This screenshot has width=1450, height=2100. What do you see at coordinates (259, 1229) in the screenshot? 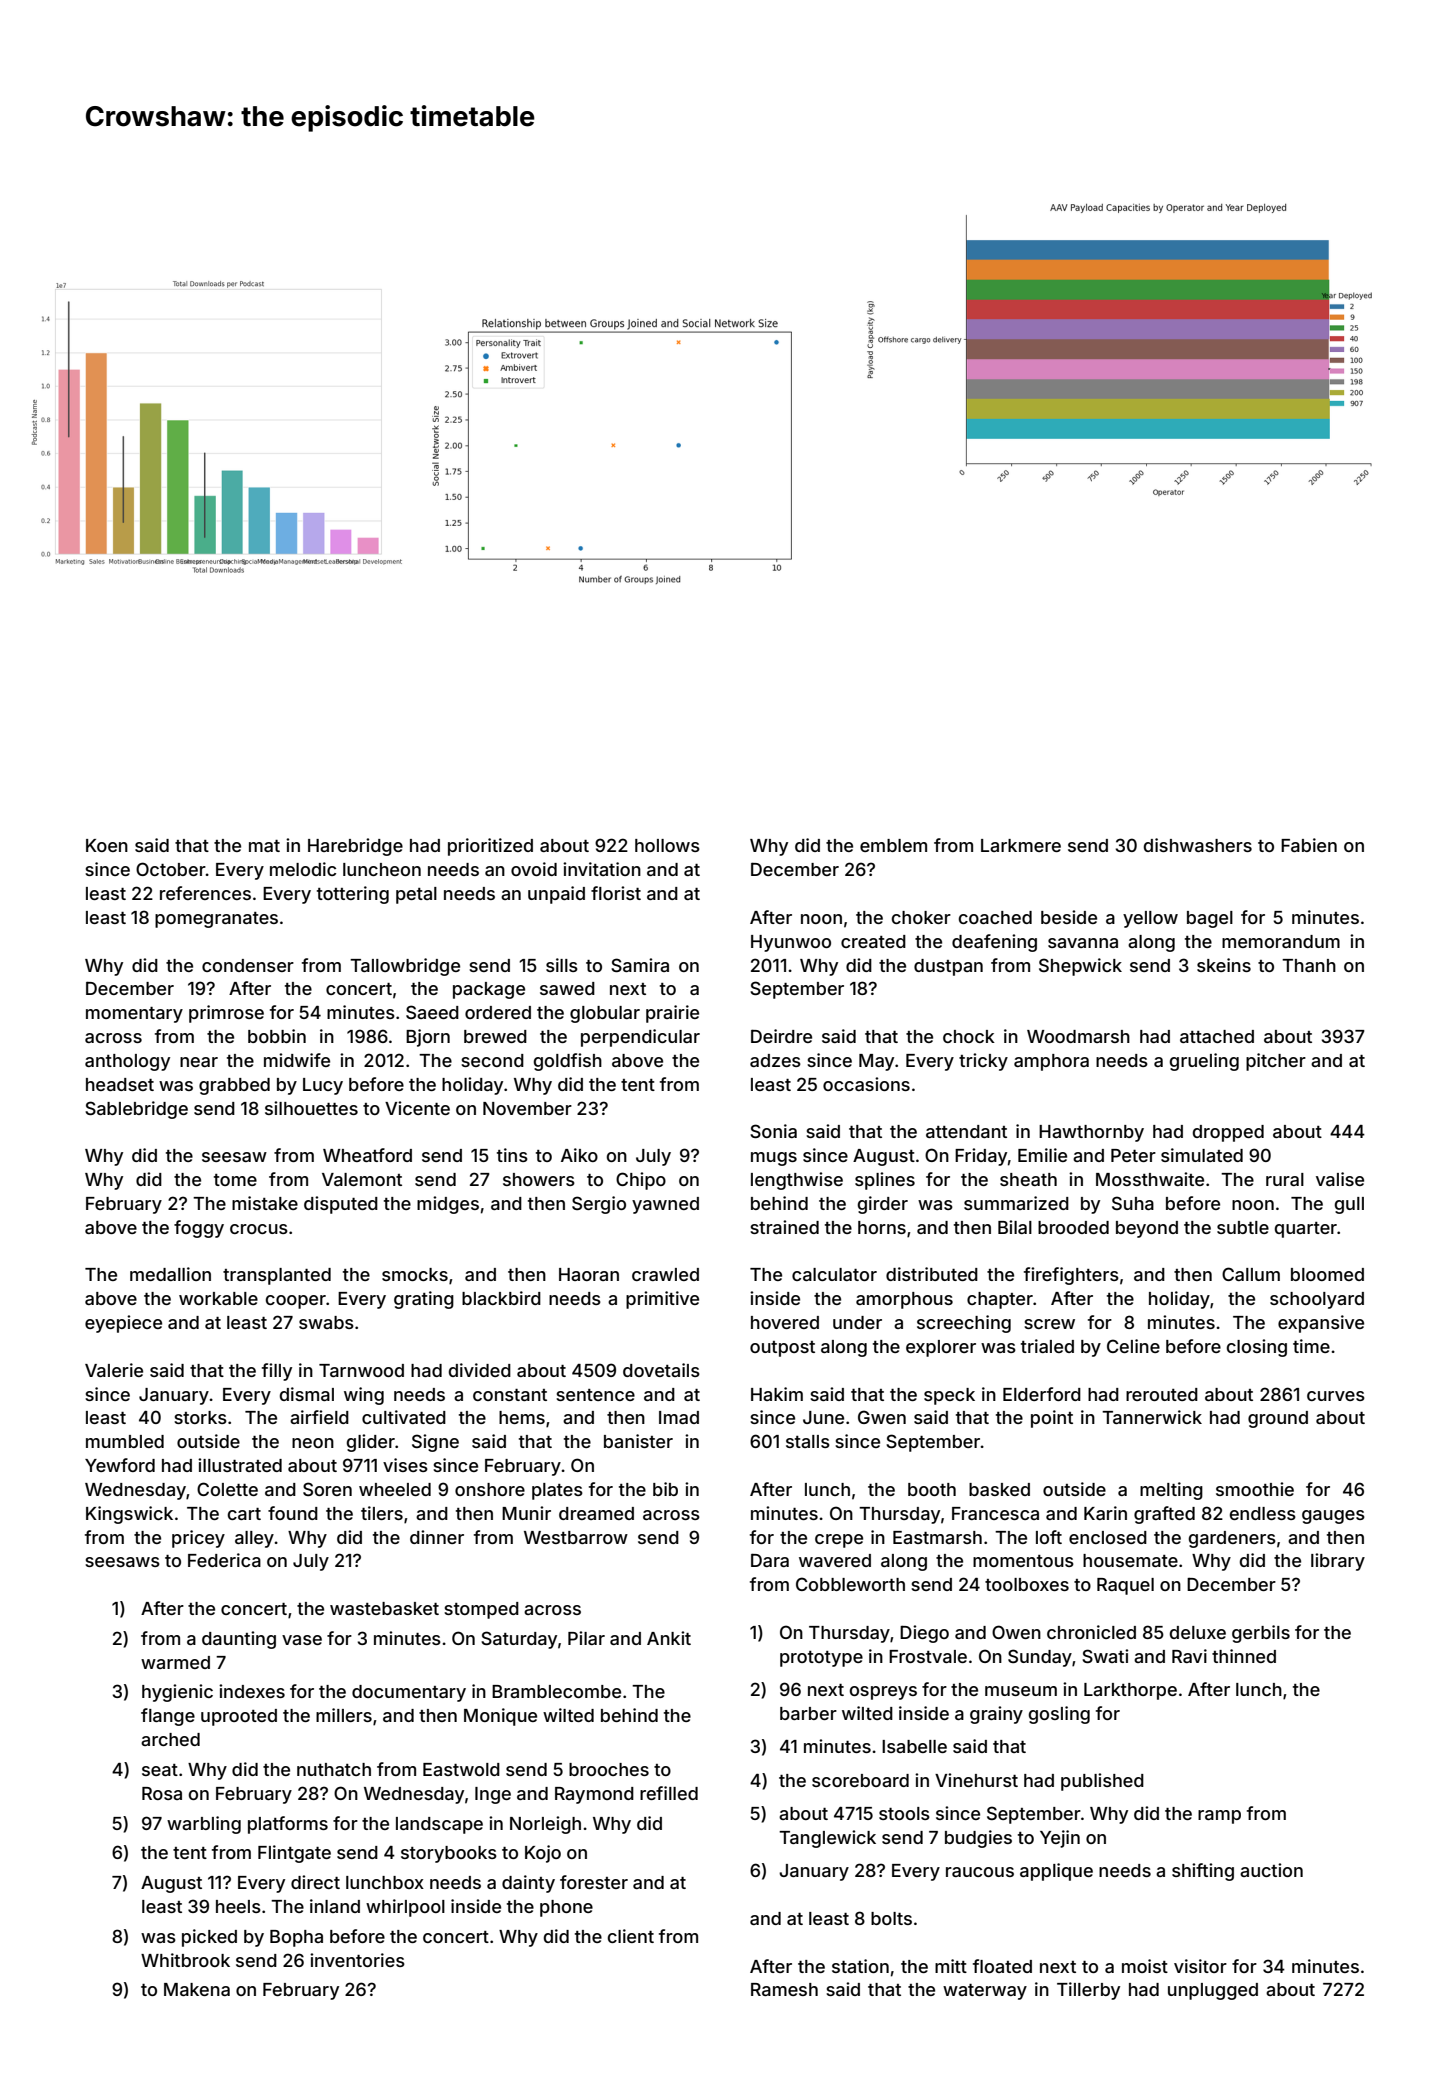
I see `crocus` at bounding box center [259, 1229].
